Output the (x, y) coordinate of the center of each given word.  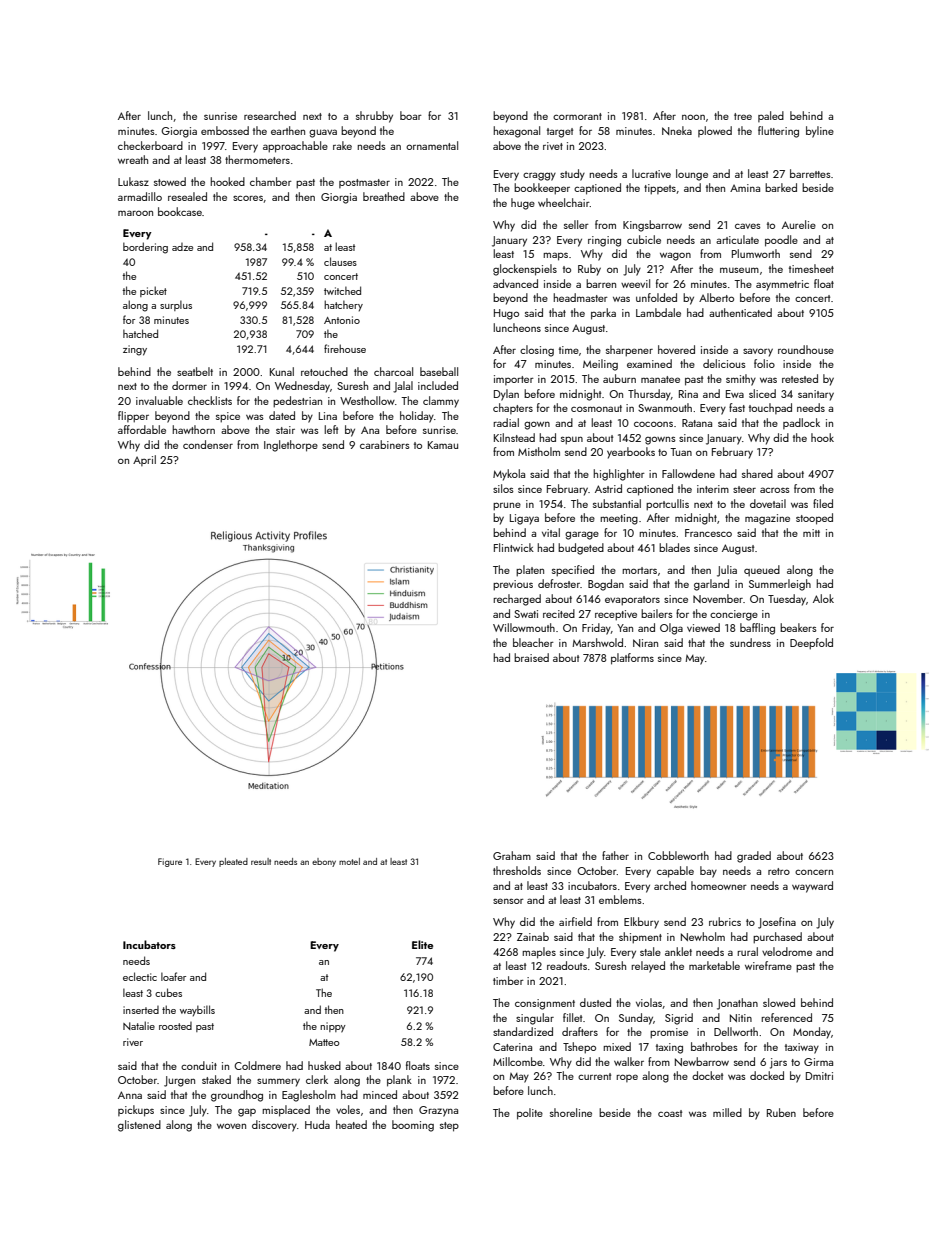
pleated (233, 862)
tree (743, 116)
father (615, 855)
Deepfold (811, 644)
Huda (317, 1124)
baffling (757, 629)
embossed (225, 130)
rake (342, 145)
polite (530, 1114)
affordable (142, 429)
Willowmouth (524, 627)
